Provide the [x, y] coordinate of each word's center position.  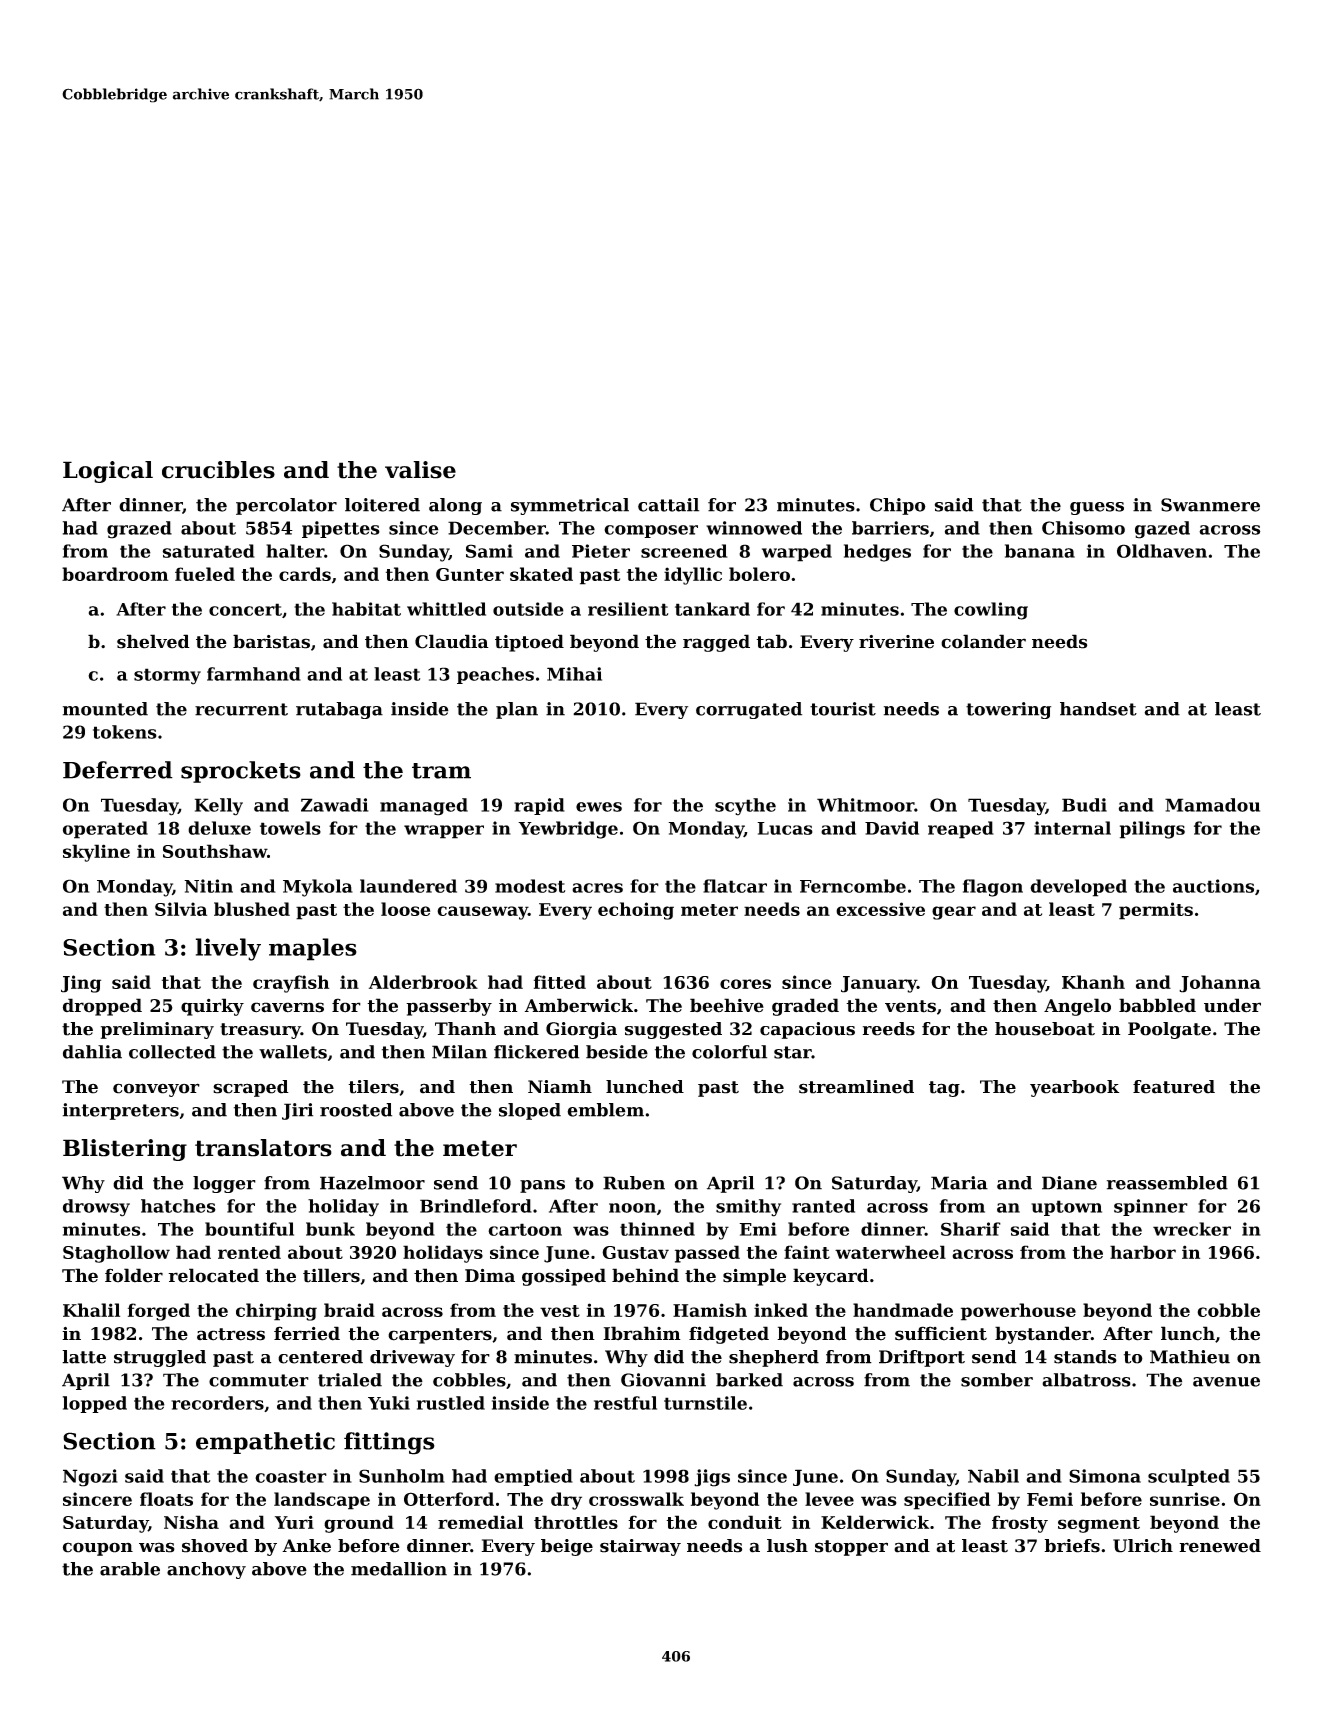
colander [983, 641]
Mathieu [1190, 1357]
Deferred [118, 770]
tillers [331, 1275]
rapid [539, 806]
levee [829, 1499]
